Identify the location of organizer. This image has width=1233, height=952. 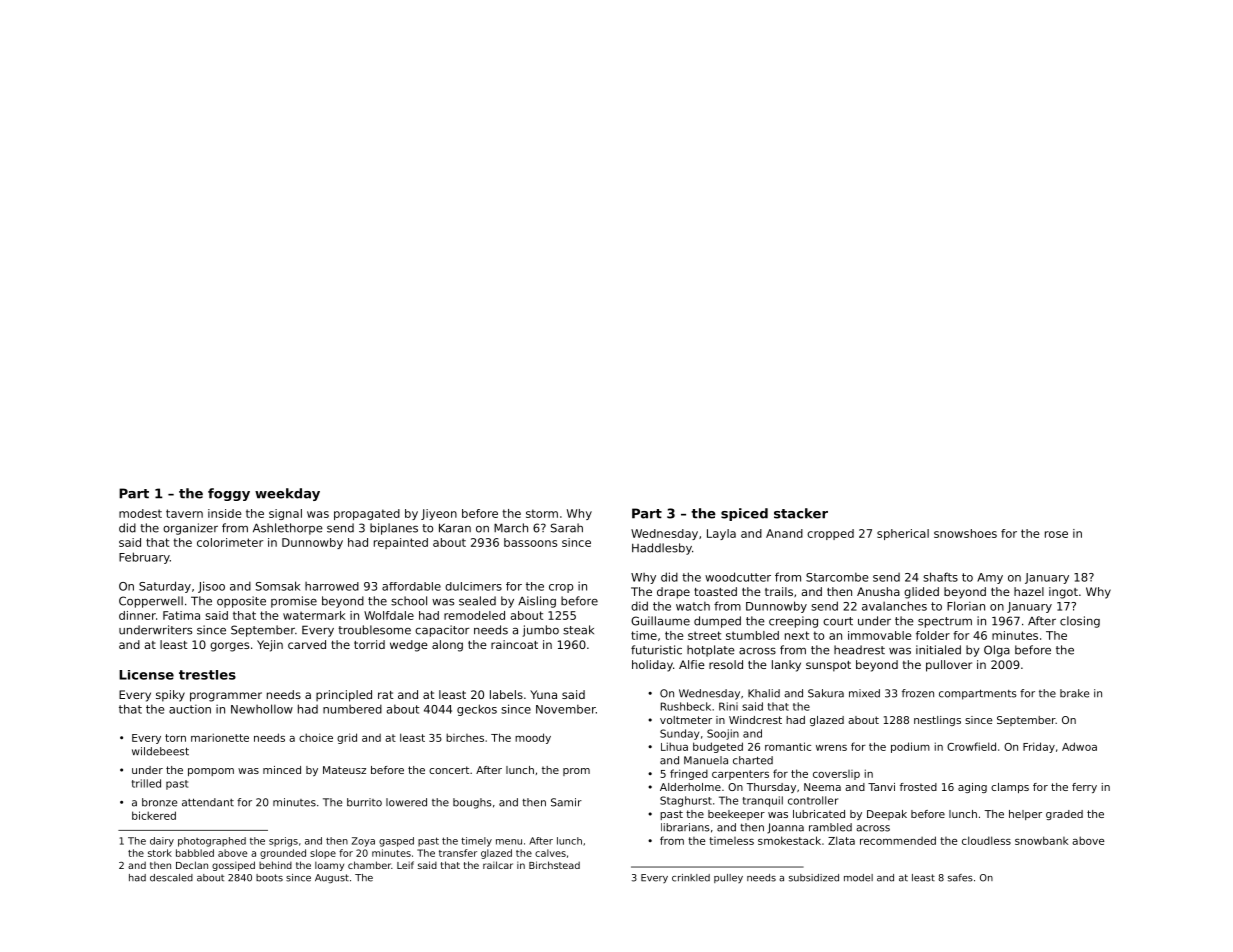
(190, 529).
